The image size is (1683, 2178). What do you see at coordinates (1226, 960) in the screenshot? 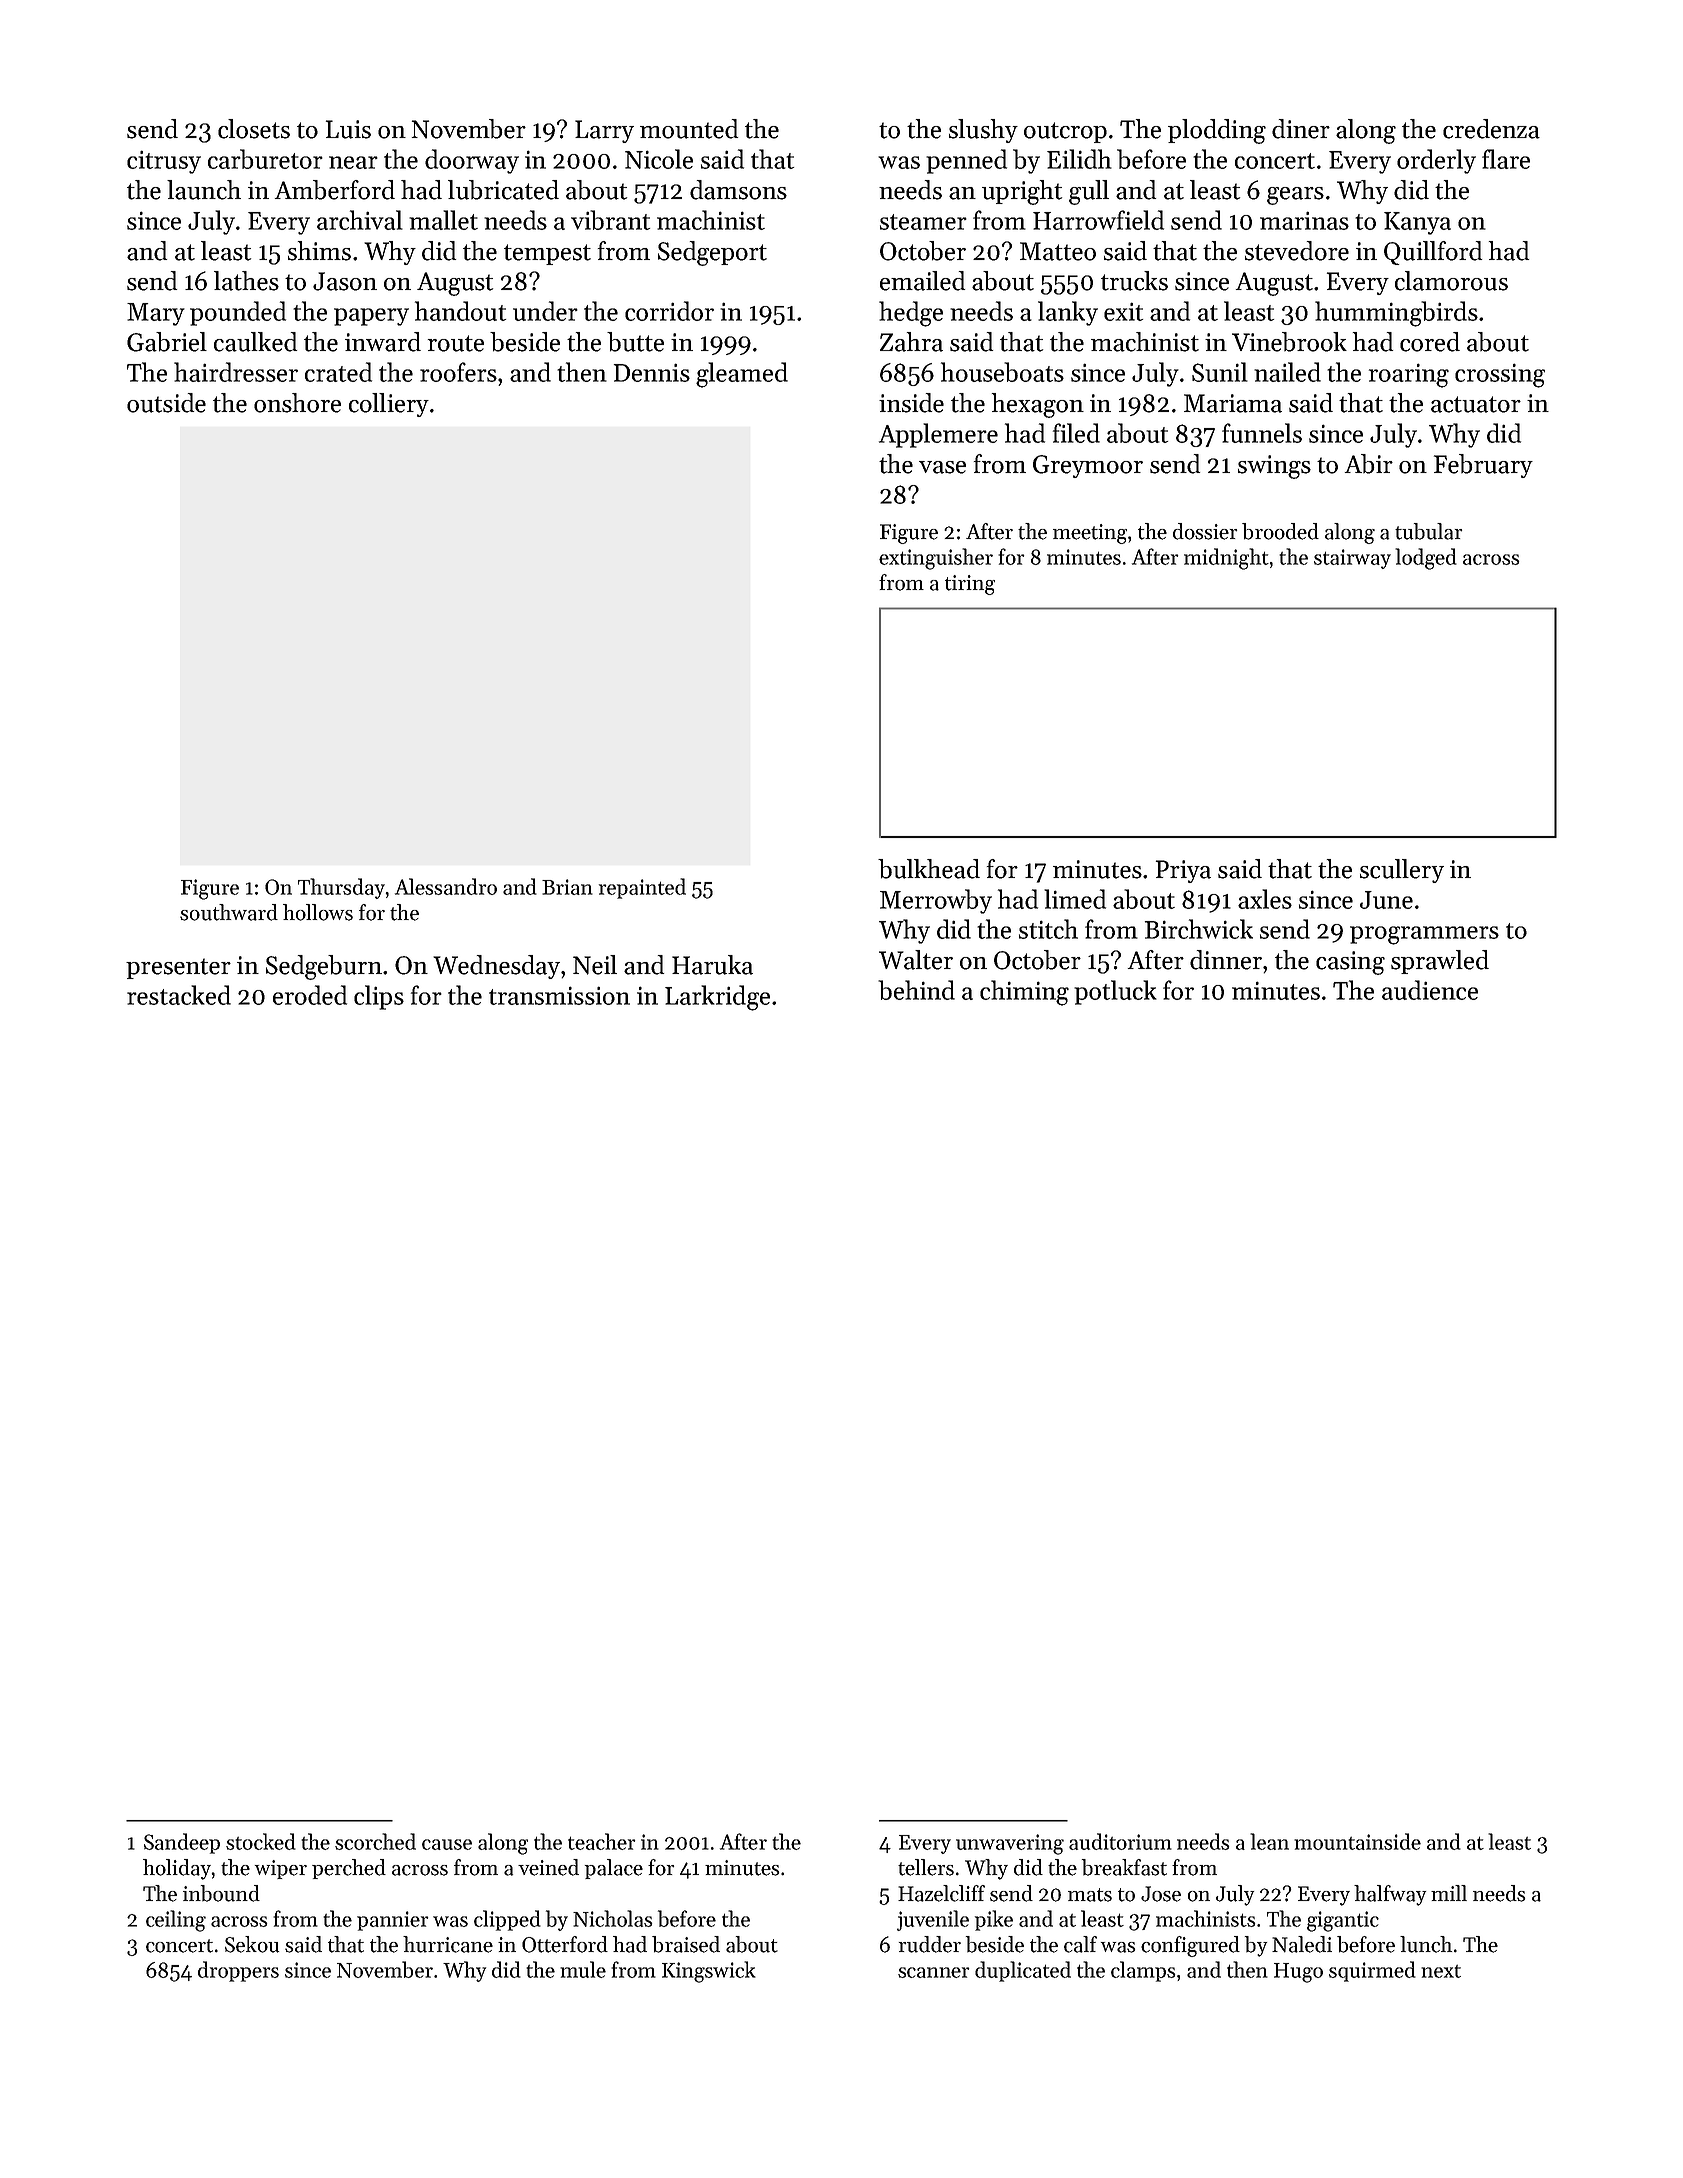
I see `dinner` at bounding box center [1226, 960].
